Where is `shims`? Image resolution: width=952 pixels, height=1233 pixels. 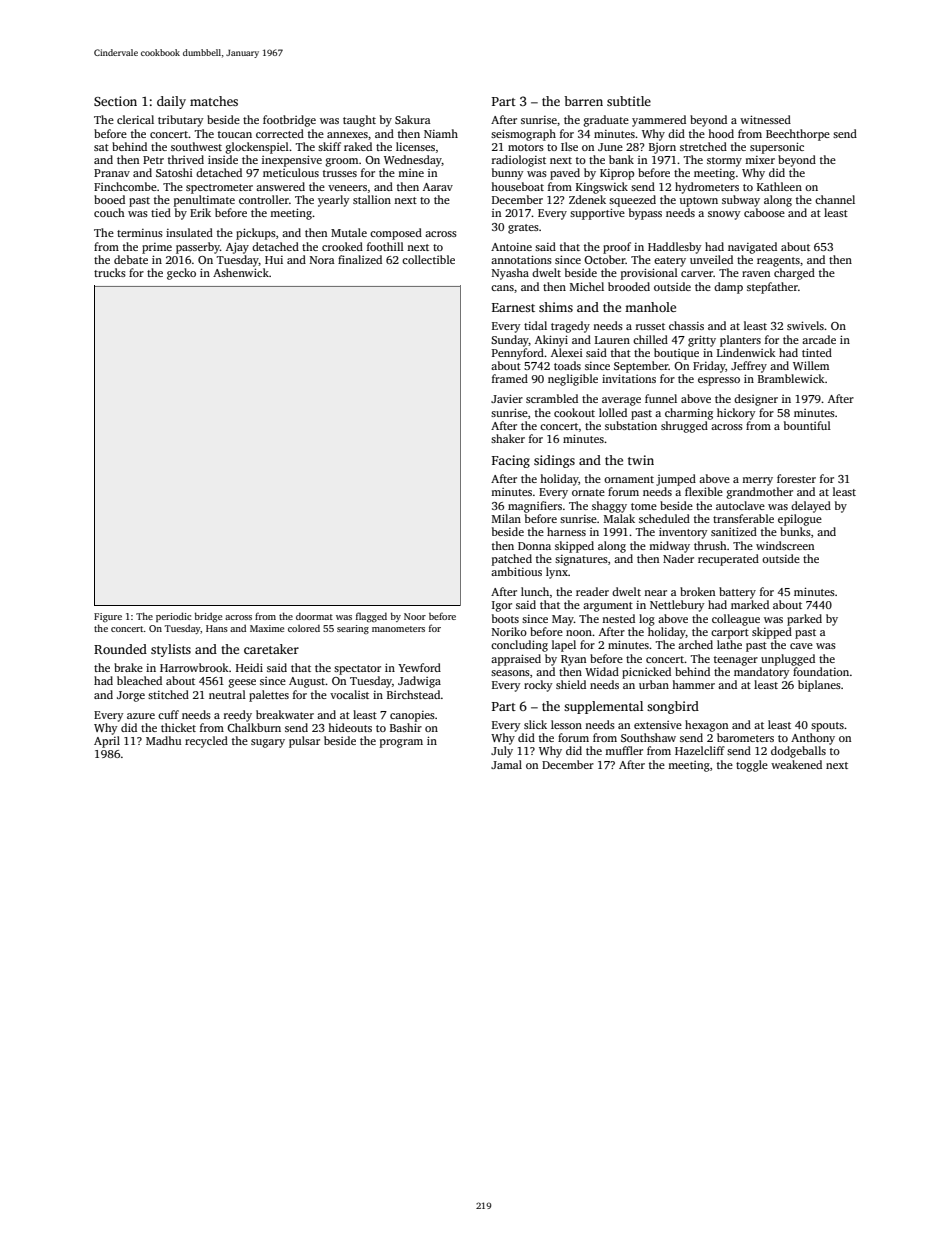 shims is located at coordinates (556, 307).
